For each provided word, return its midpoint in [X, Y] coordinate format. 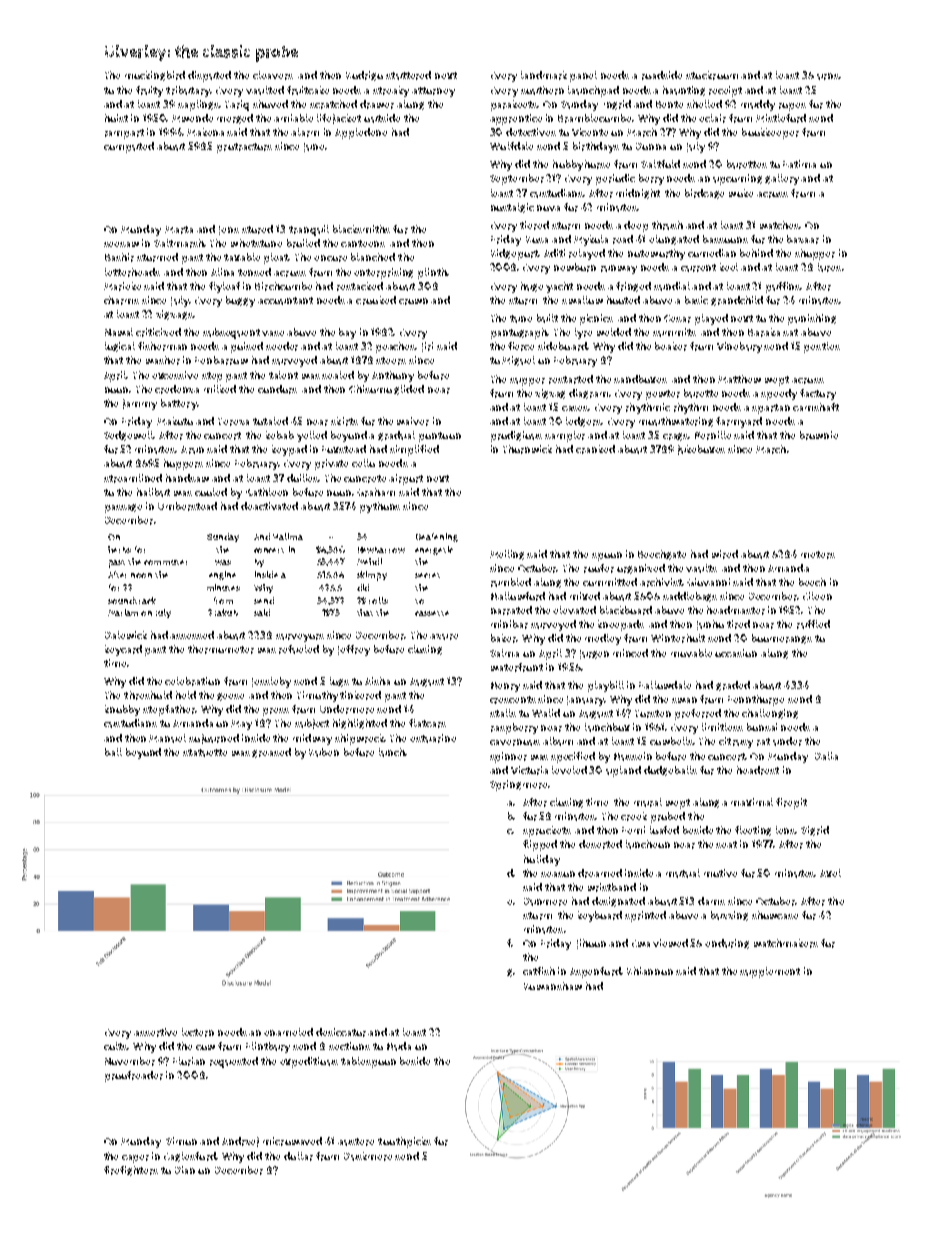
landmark [544, 75]
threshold [148, 695]
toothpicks [404, 1142]
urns [828, 76]
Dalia [826, 756]
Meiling [507, 555]
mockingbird [155, 76]
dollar [298, 1156]
